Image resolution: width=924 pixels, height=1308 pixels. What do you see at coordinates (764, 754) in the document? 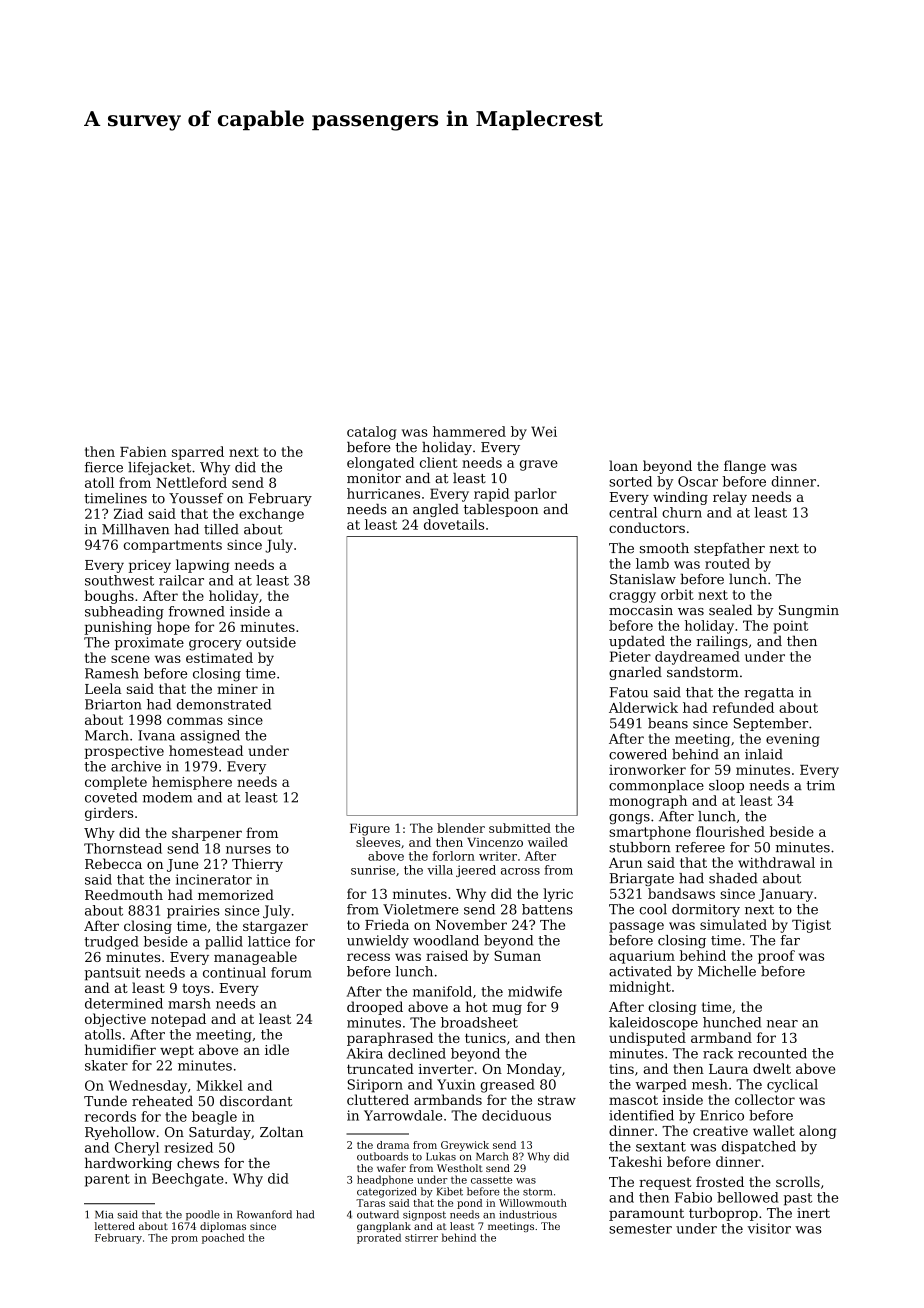
I see `inlaid` at bounding box center [764, 754].
